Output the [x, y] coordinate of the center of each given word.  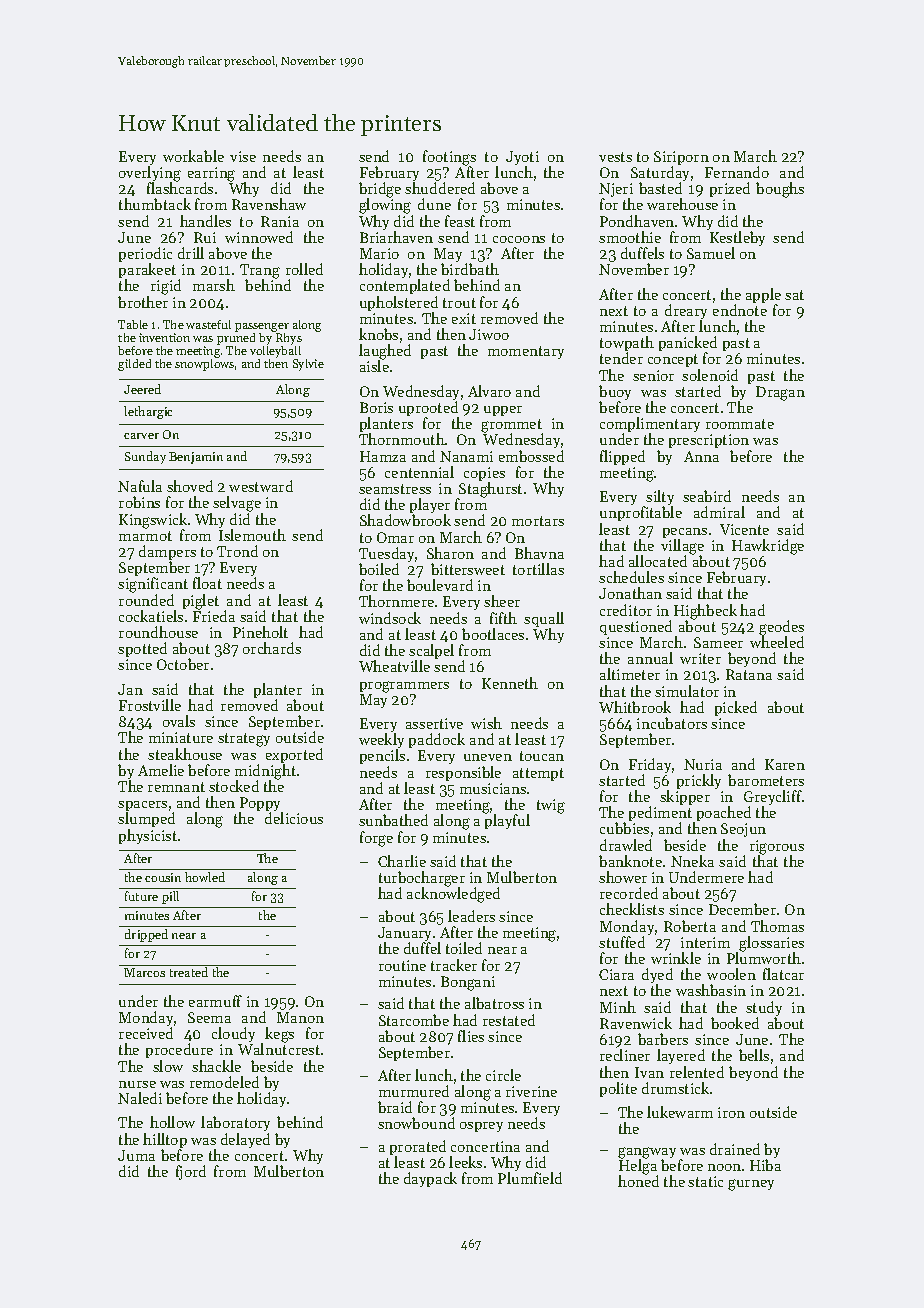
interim [705, 942]
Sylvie [308, 365]
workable [193, 156]
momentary [526, 352]
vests [615, 157]
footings [449, 158]
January [404, 935]
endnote [740, 310]
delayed [245, 1140]
